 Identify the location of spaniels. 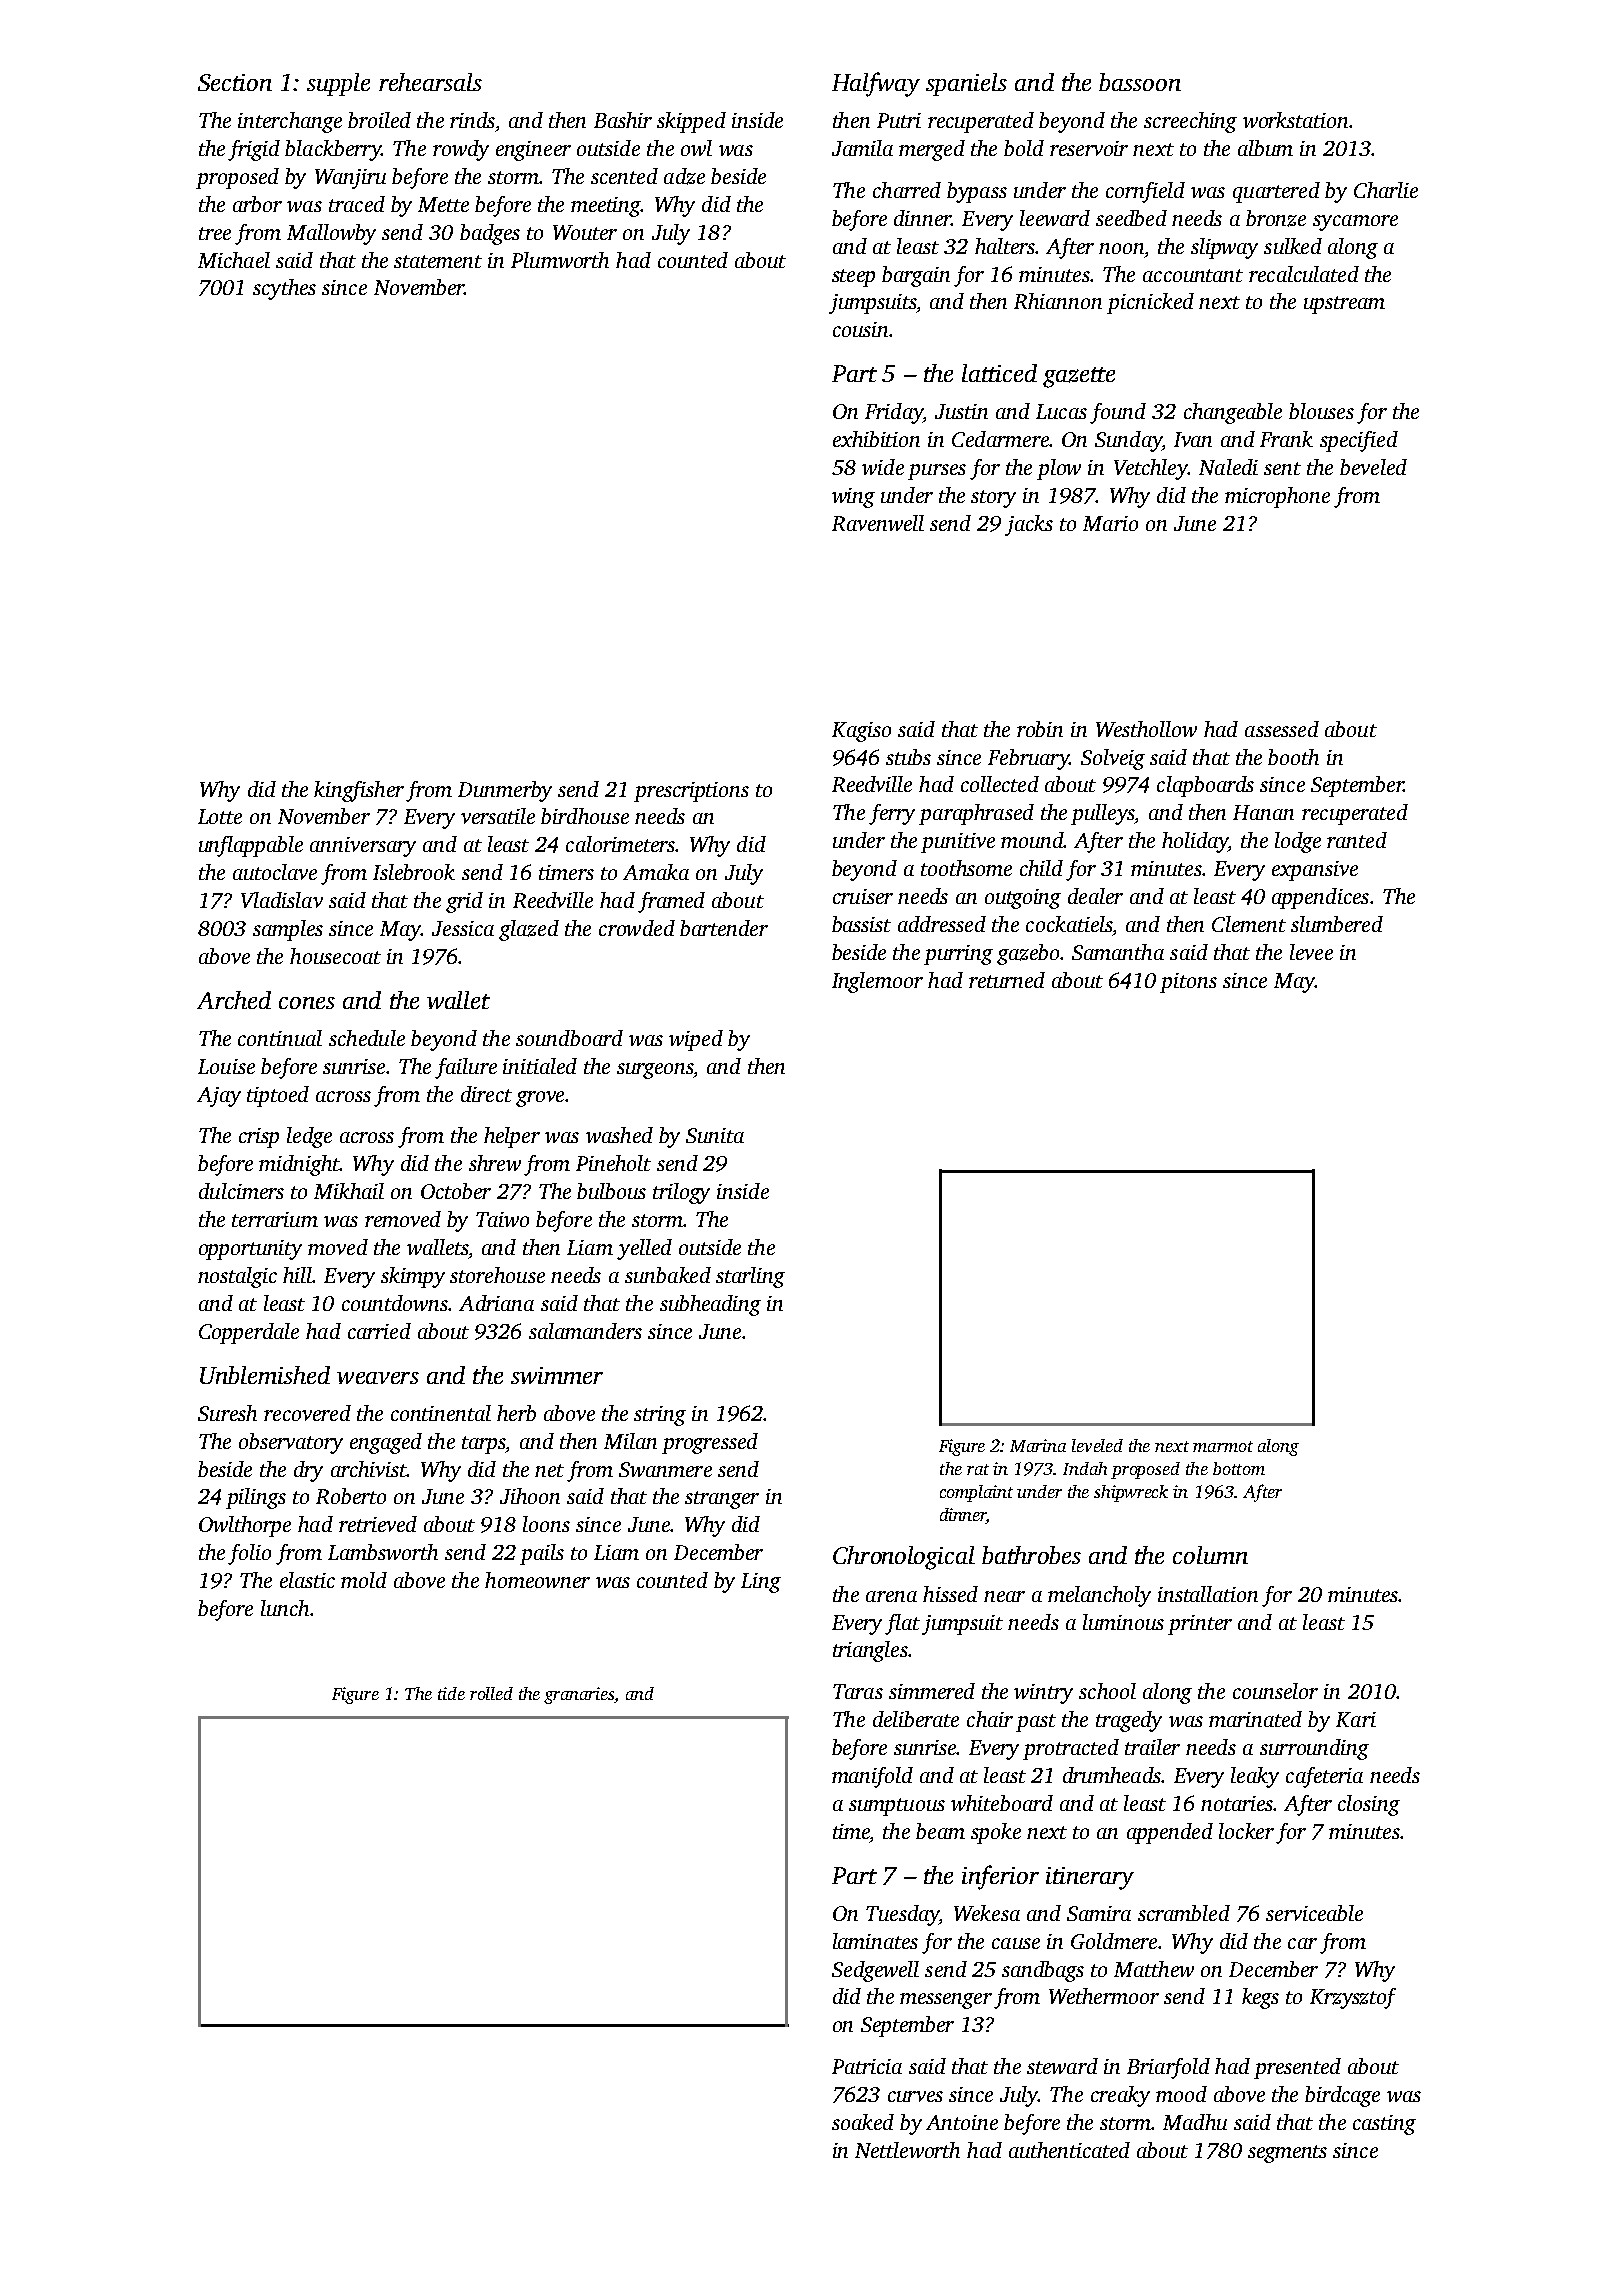
(966, 84).
